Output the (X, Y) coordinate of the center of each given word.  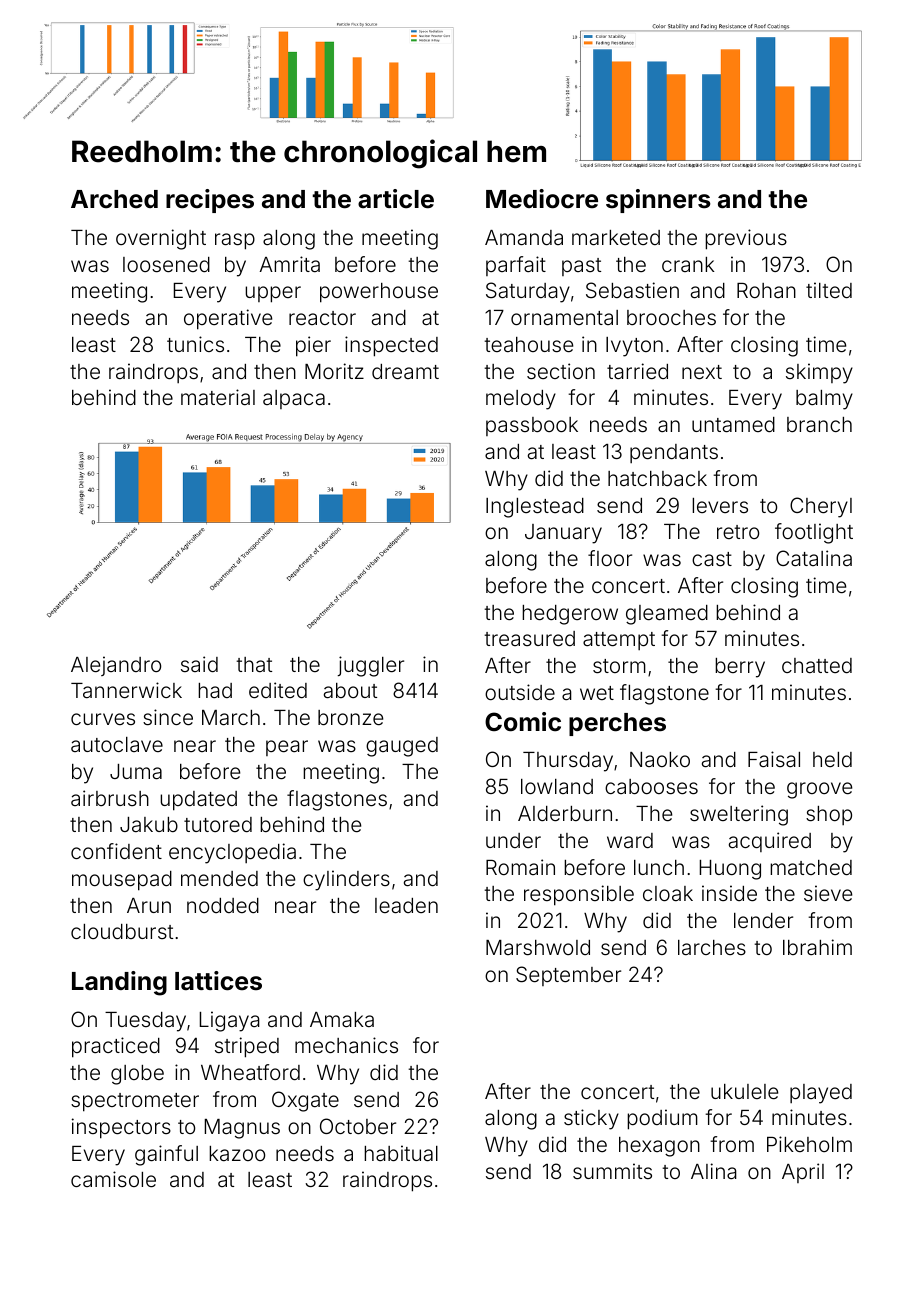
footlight (814, 533)
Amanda (524, 237)
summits (612, 1171)
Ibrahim (817, 947)
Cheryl (821, 507)
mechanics (346, 1045)
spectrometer (135, 1102)
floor (610, 558)
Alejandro (116, 666)
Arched (114, 199)
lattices (218, 981)
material (218, 397)
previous (746, 239)
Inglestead (535, 508)
